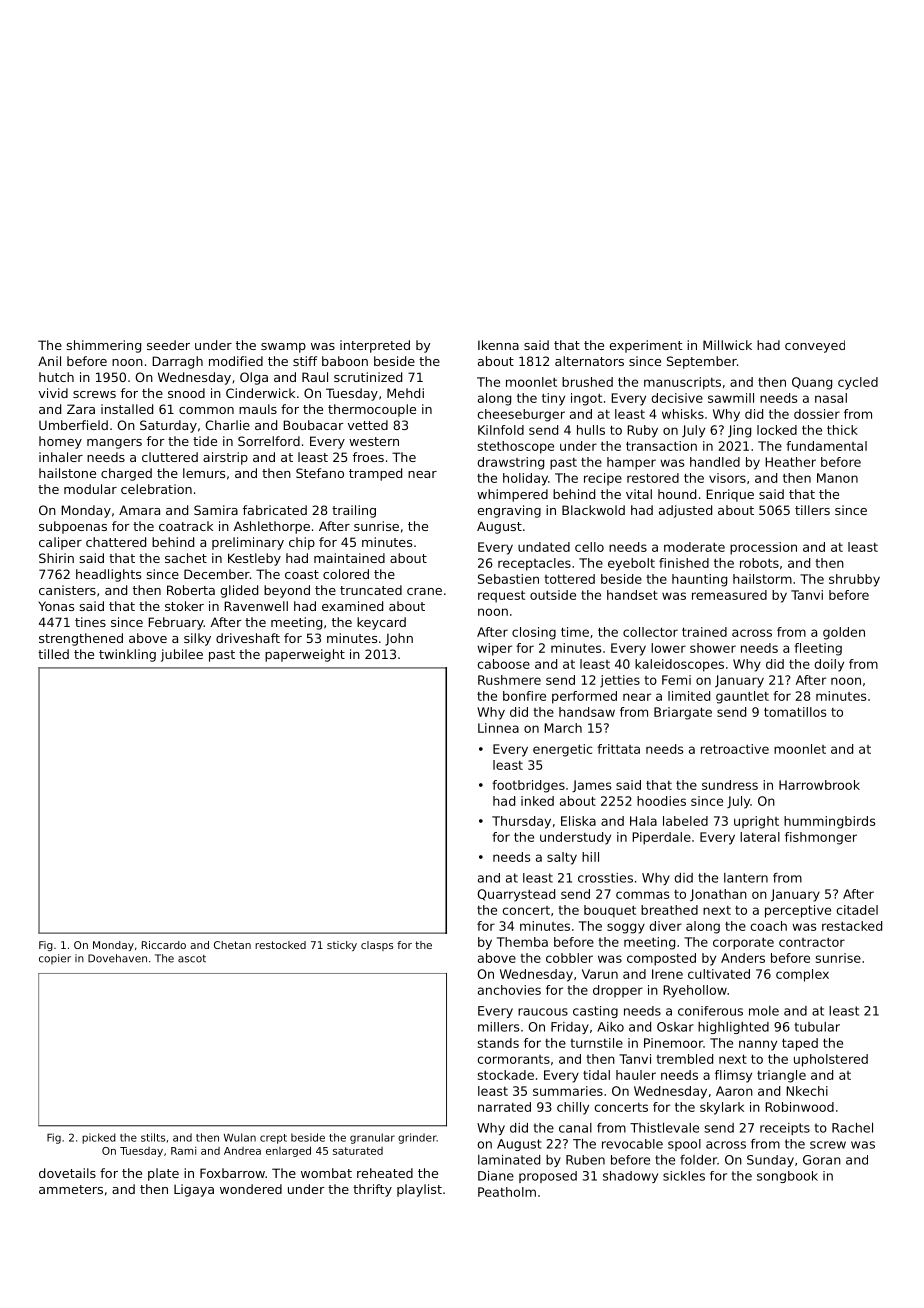  Describe the element at coordinates (127, 655) in the screenshot. I see `twinkling` at that location.
